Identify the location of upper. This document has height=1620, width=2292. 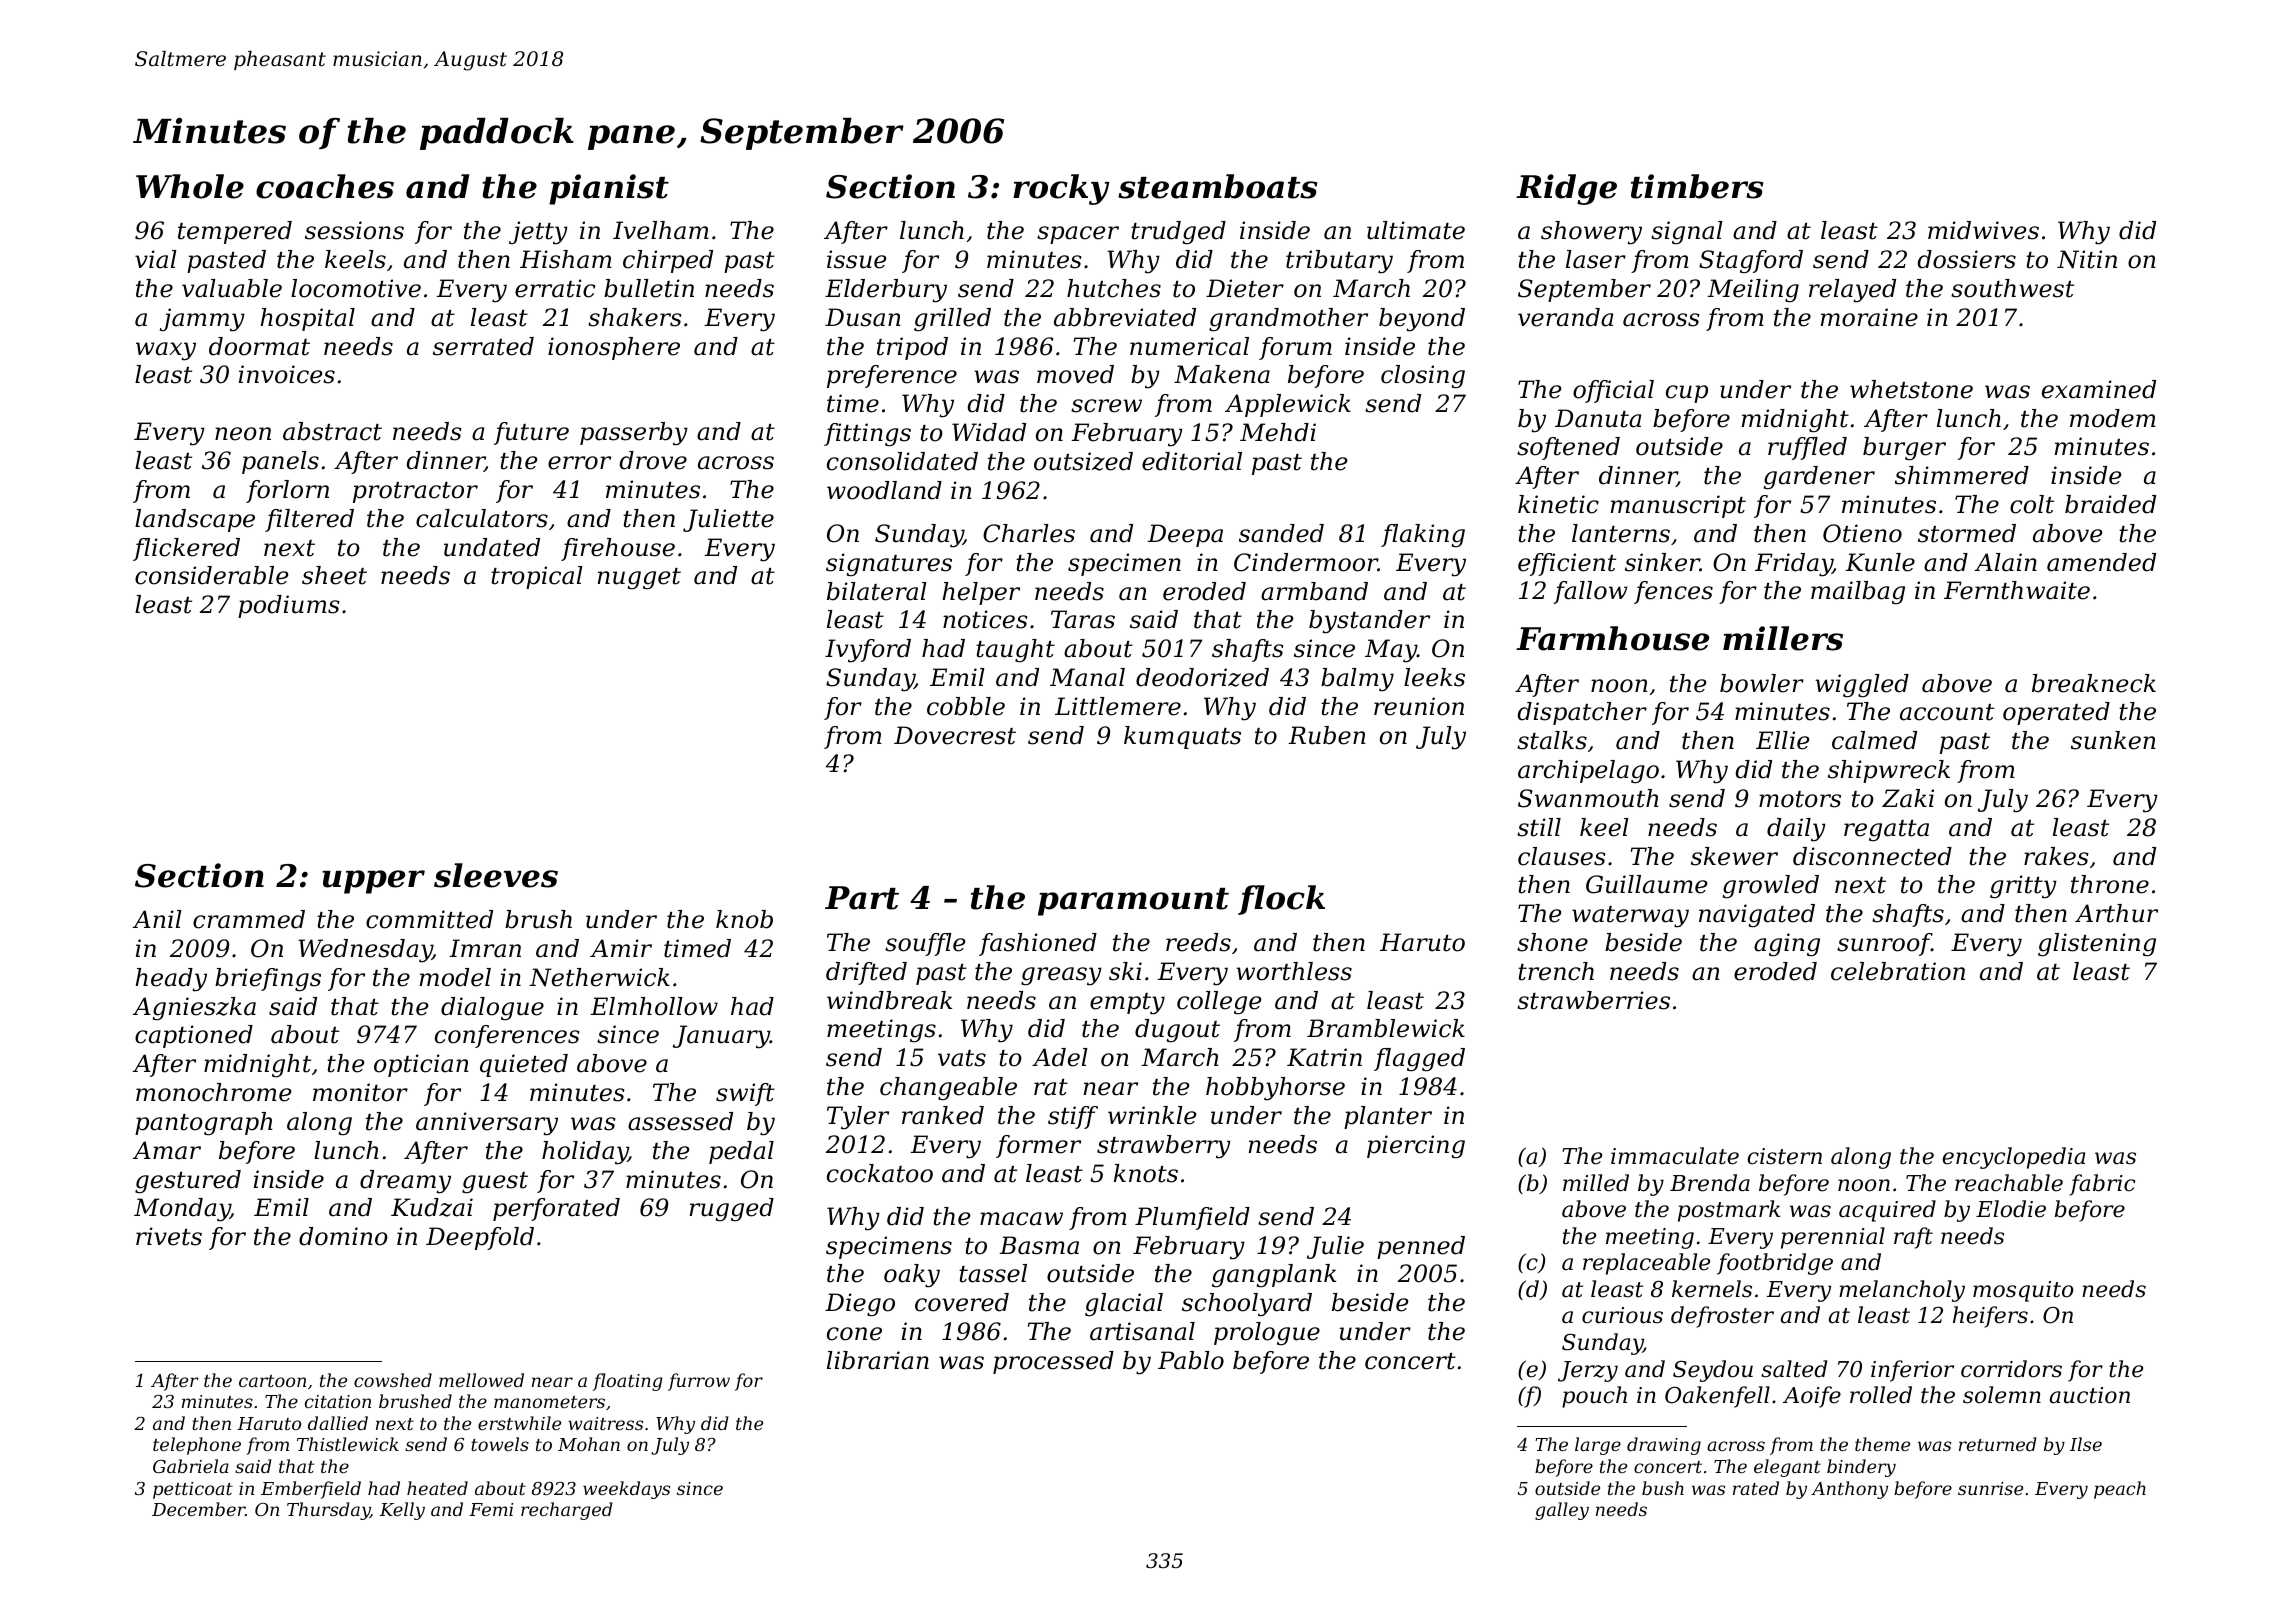
(373, 882).
